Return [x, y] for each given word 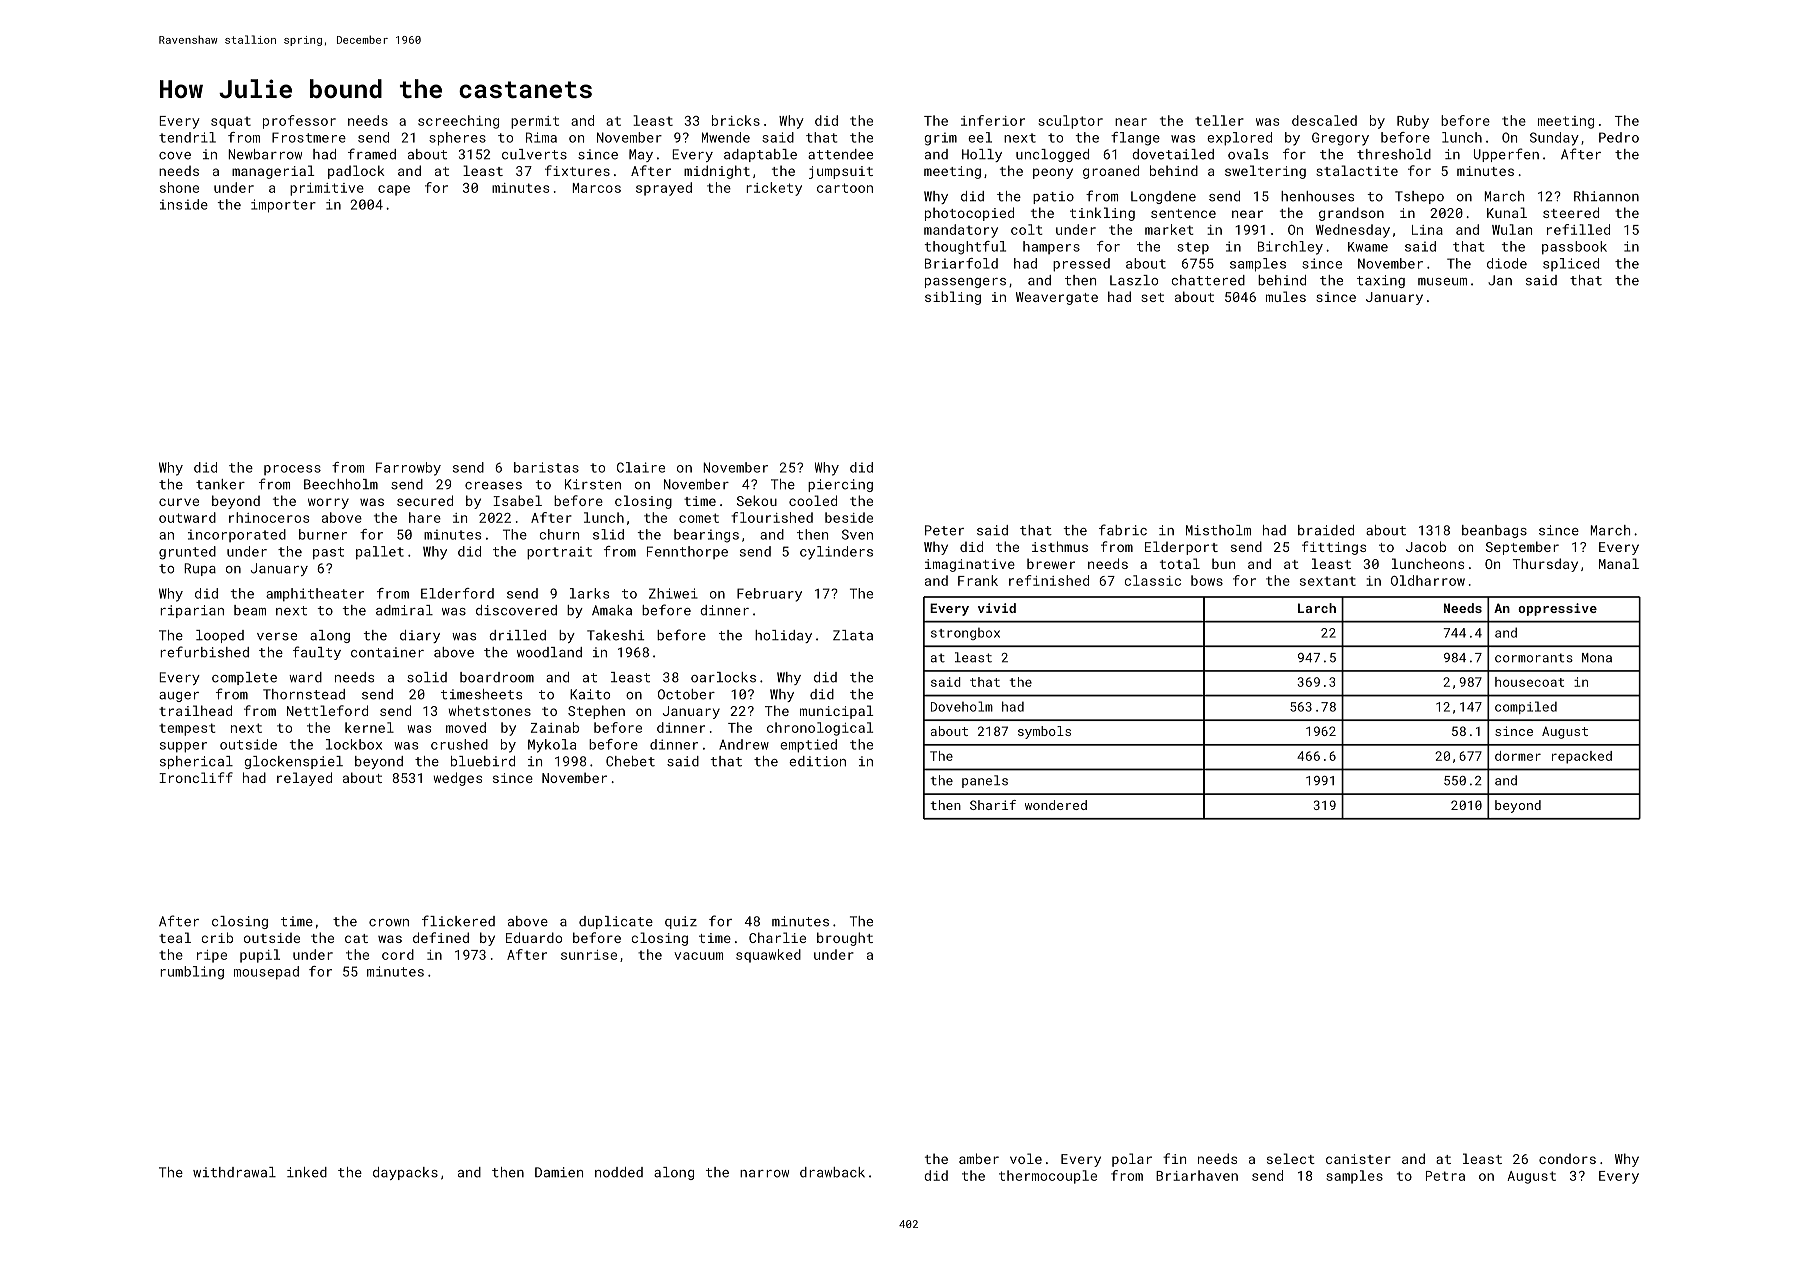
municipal [837, 712]
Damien [559, 1172]
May [641, 155]
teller [1219, 120]
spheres [457, 139]
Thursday [1545, 565]
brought [845, 939]
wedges [458, 779]
